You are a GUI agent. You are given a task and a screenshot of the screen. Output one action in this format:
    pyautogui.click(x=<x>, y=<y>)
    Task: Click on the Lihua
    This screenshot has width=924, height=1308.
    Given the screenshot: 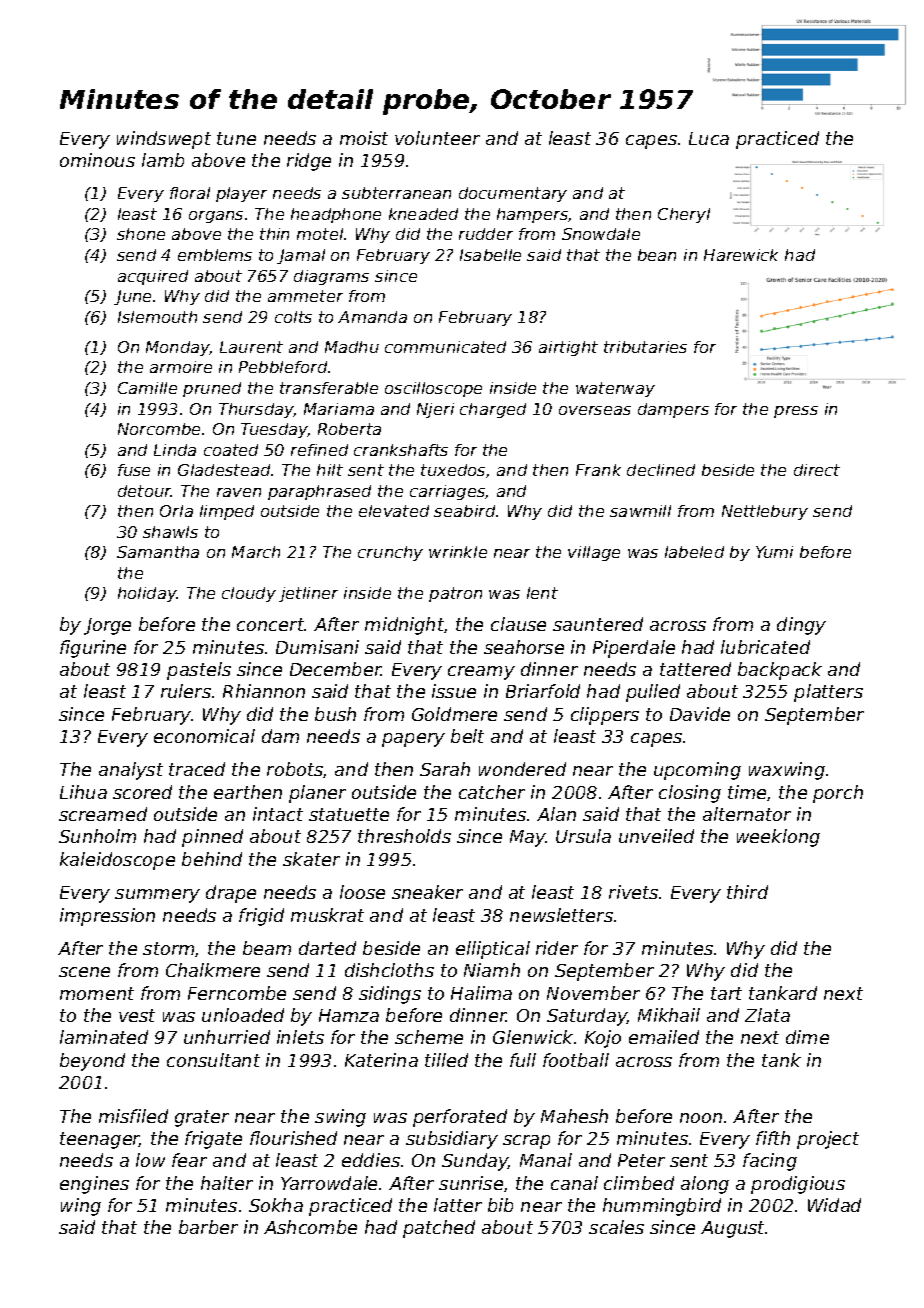 What is the action you would take?
    pyautogui.click(x=83, y=792)
